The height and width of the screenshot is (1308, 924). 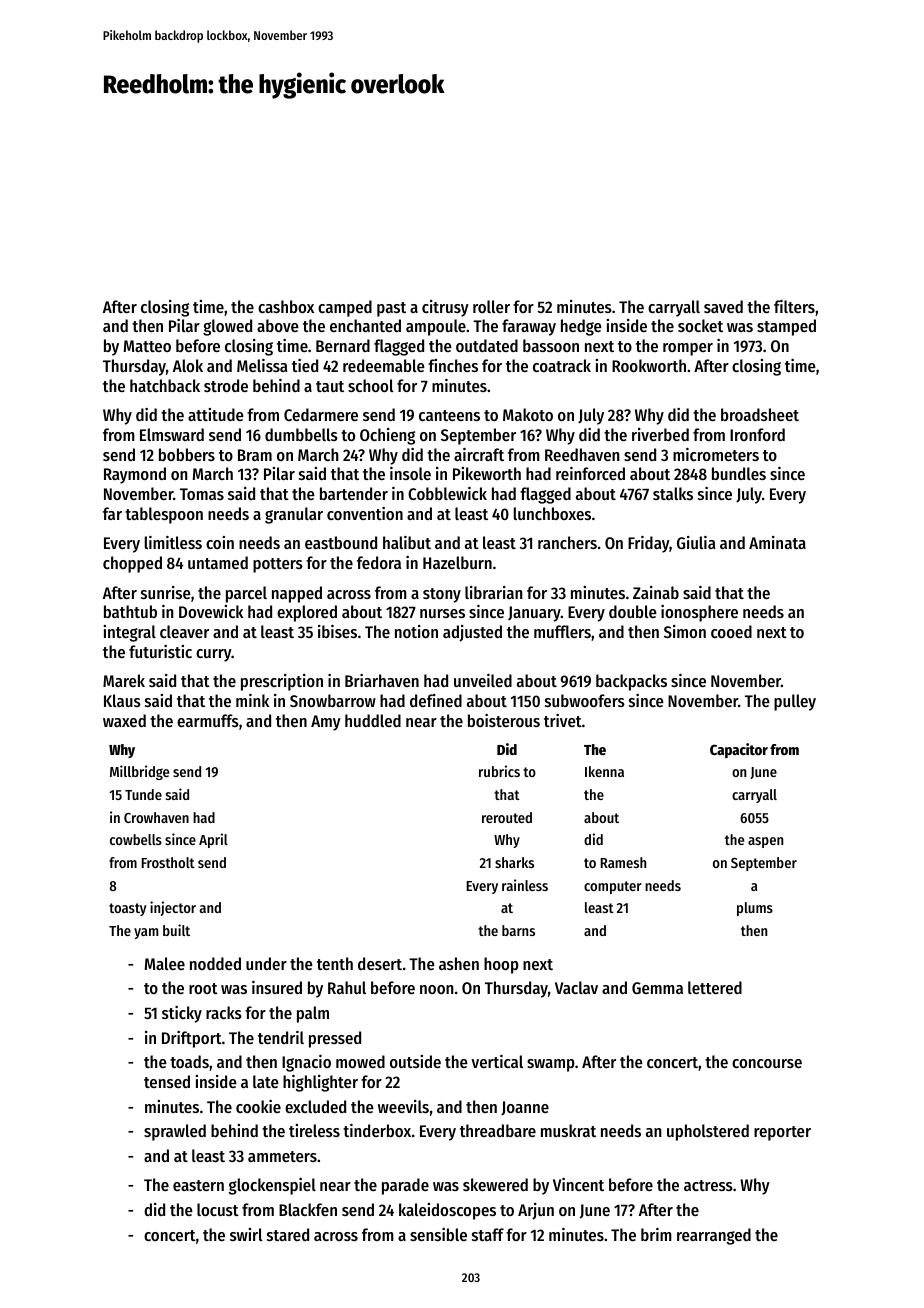 What do you see at coordinates (218, 562) in the screenshot?
I see `untamed` at bounding box center [218, 562].
